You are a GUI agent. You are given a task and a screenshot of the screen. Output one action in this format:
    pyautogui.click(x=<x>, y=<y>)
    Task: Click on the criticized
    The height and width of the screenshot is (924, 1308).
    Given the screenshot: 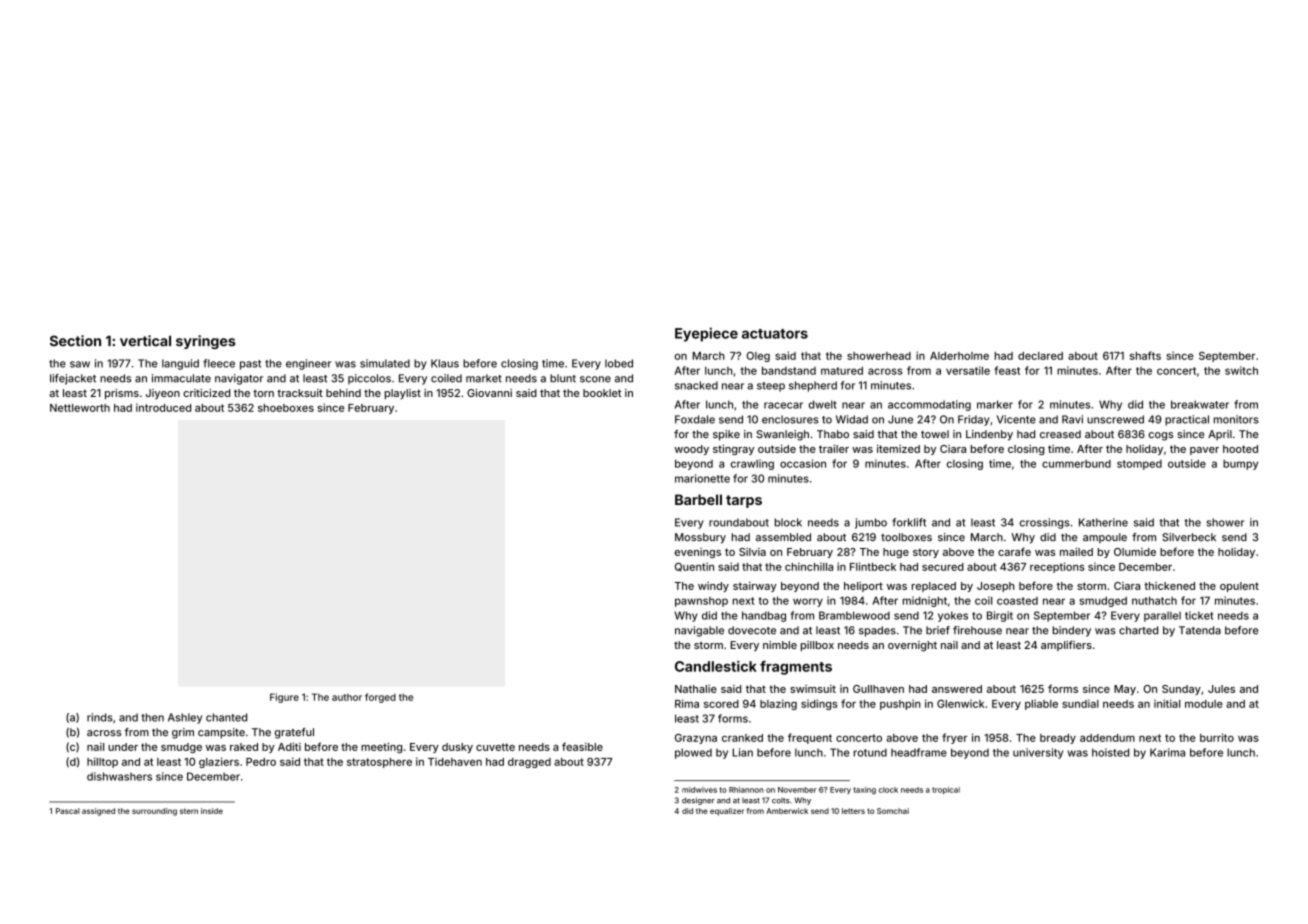 What is the action you would take?
    pyautogui.click(x=206, y=393)
